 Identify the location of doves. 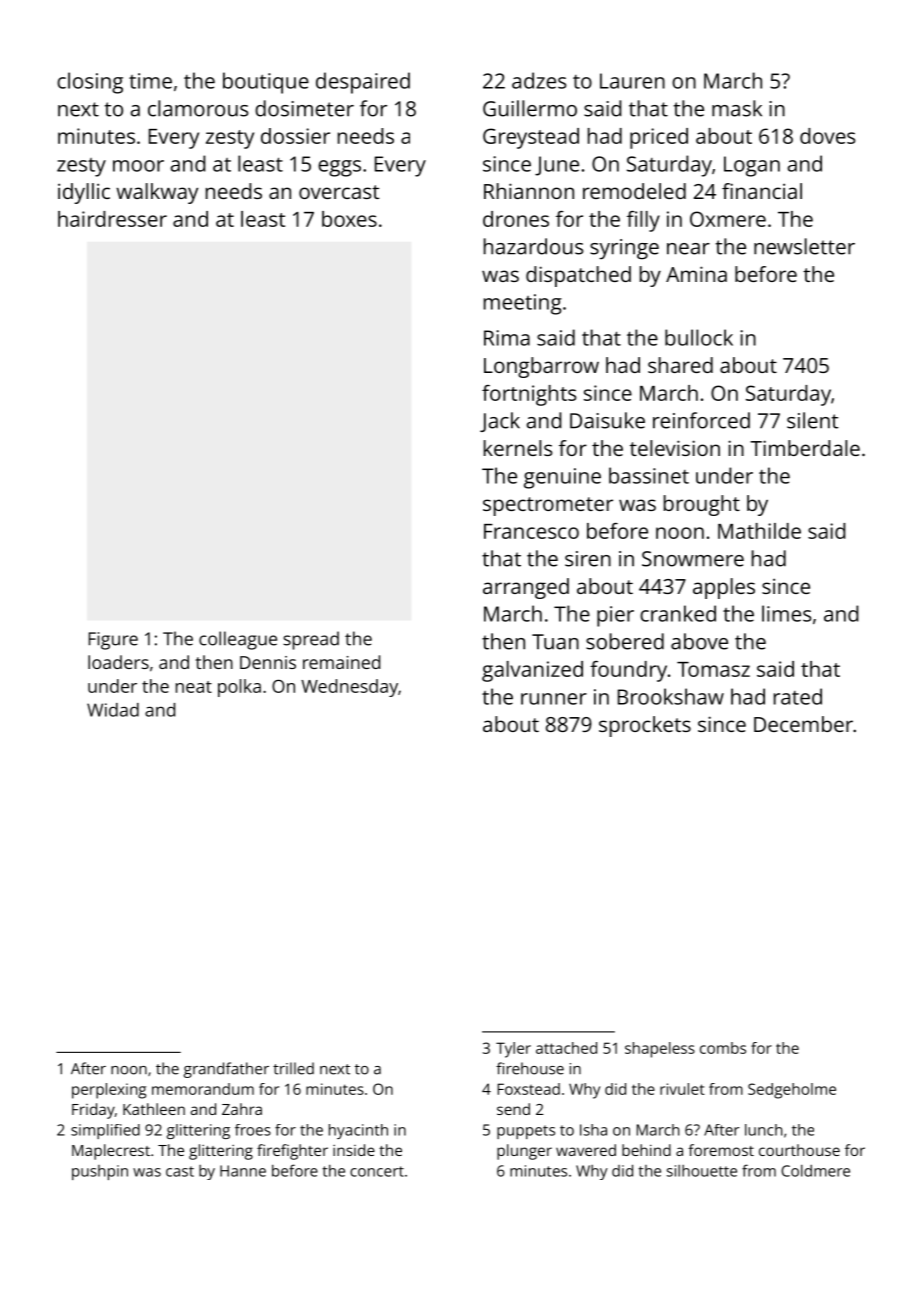
(827, 136).
